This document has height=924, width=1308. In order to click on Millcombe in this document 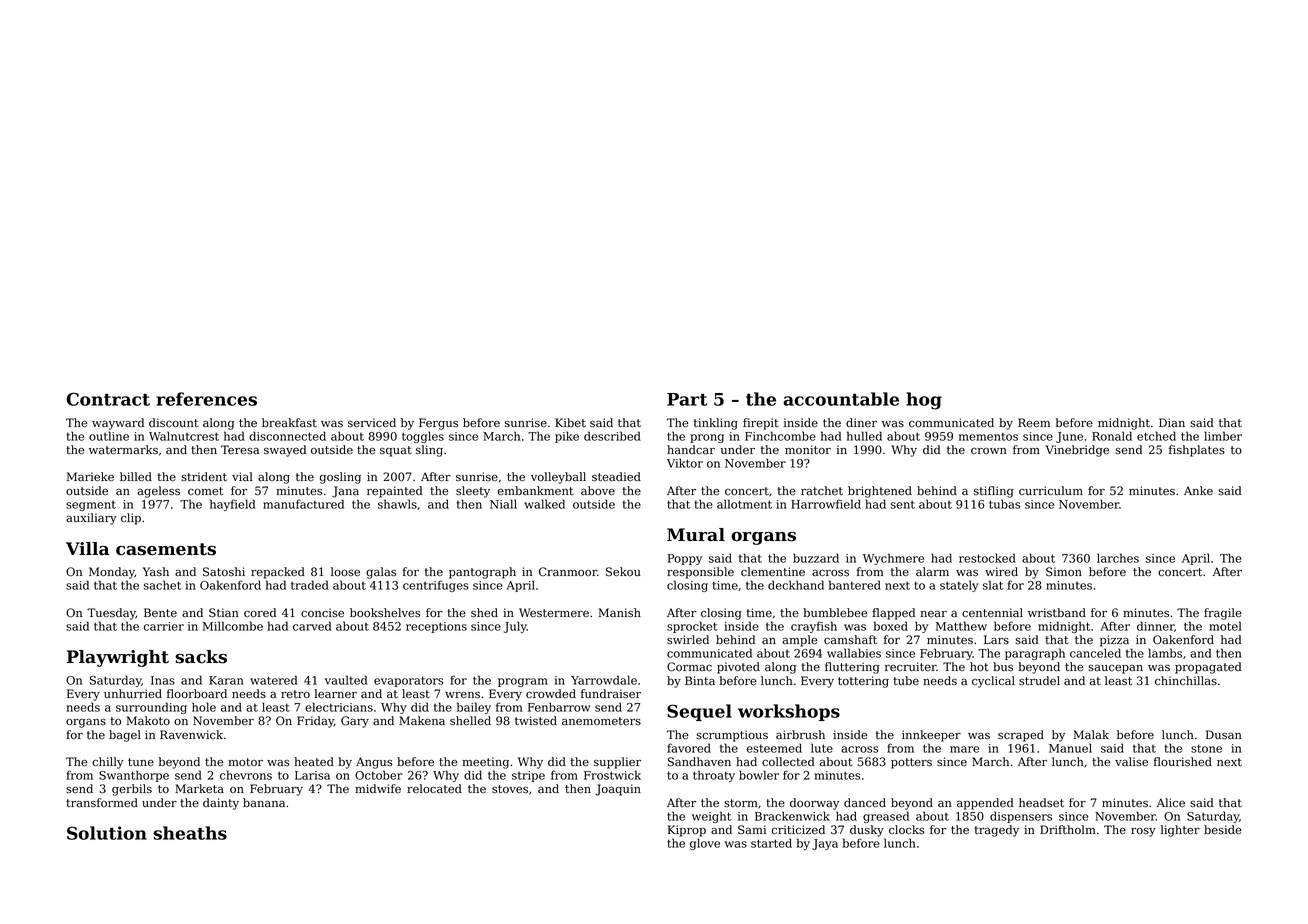, I will do `click(233, 626)`.
